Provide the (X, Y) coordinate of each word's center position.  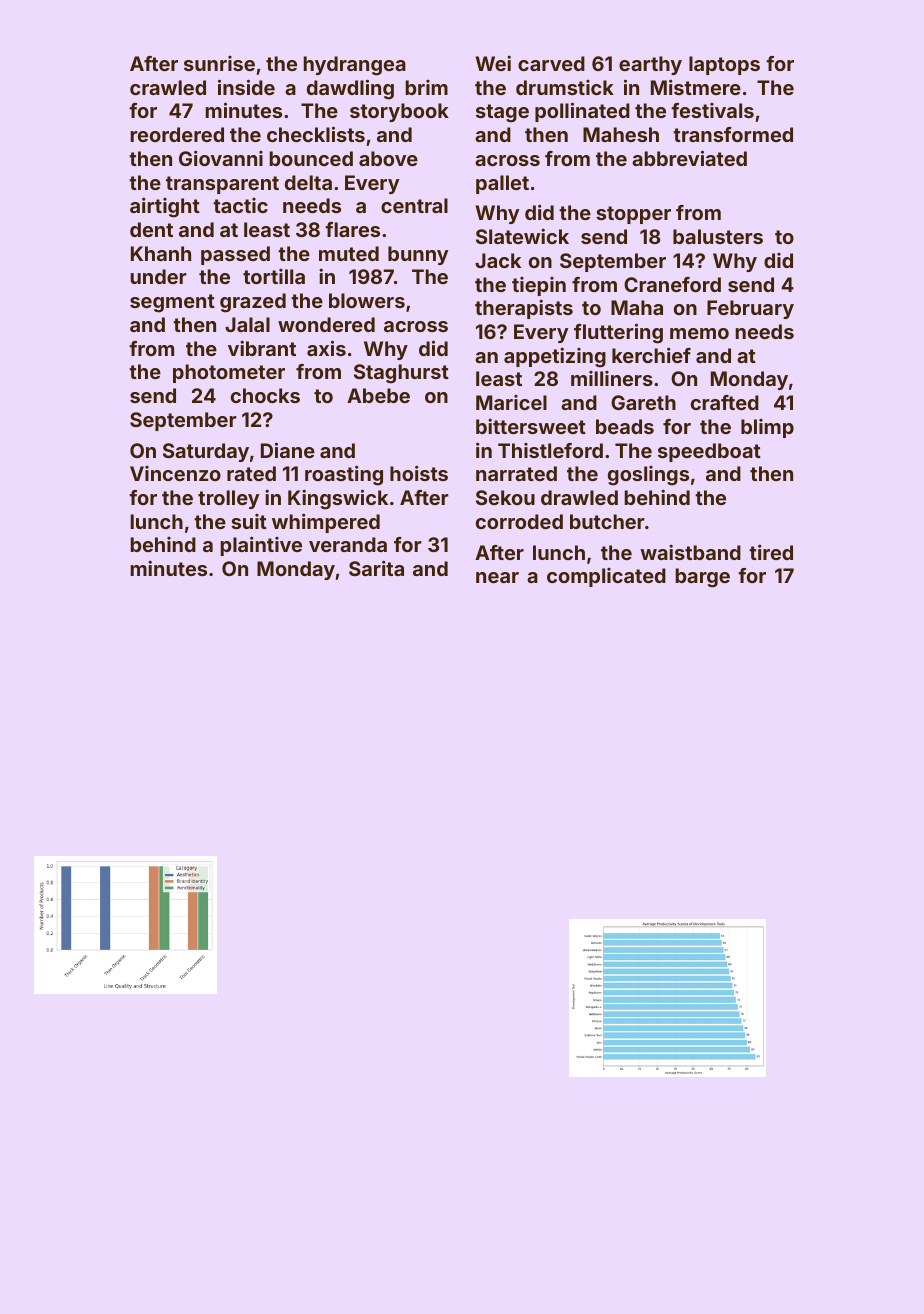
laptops (724, 65)
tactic (240, 205)
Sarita (376, 568)
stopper (633, 215)
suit (249, 521)
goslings (648, 476)
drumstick (565, 87)
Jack (498, 260)
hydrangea (354, 66)
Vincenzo (175, 473)
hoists (419, 473)
